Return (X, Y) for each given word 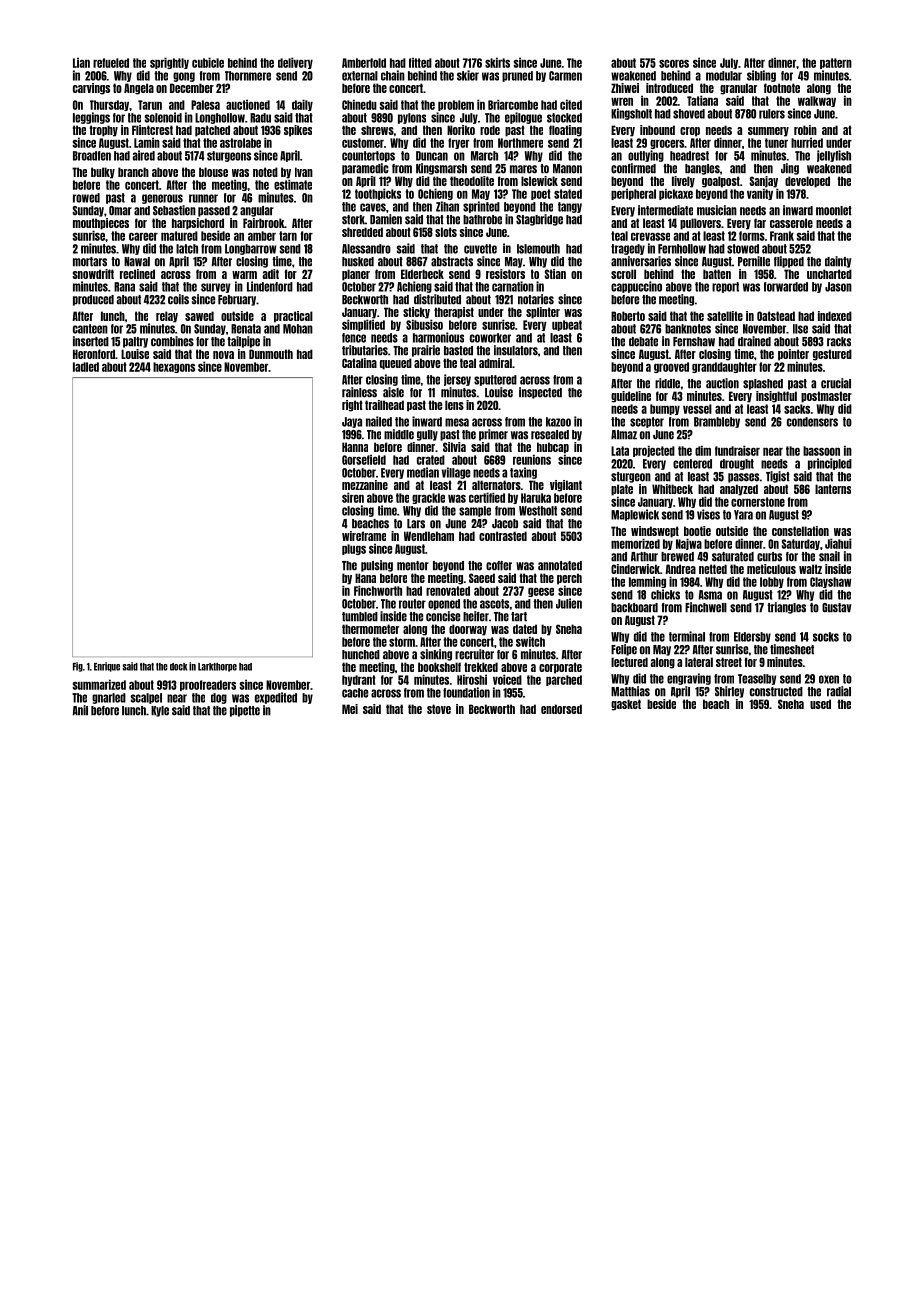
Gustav (836, 608)
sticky (416, 313)
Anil (80, 710)
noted (265, 172)
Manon (567, 169)
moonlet (834, 211)
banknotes (688, 329)
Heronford (94, 354)
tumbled (360, 617)
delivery (295, 63)
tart (519, 617)
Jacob (505, 524)
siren (353, 497)
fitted (420, 62)
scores (674, 63)
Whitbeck (672, 489)
